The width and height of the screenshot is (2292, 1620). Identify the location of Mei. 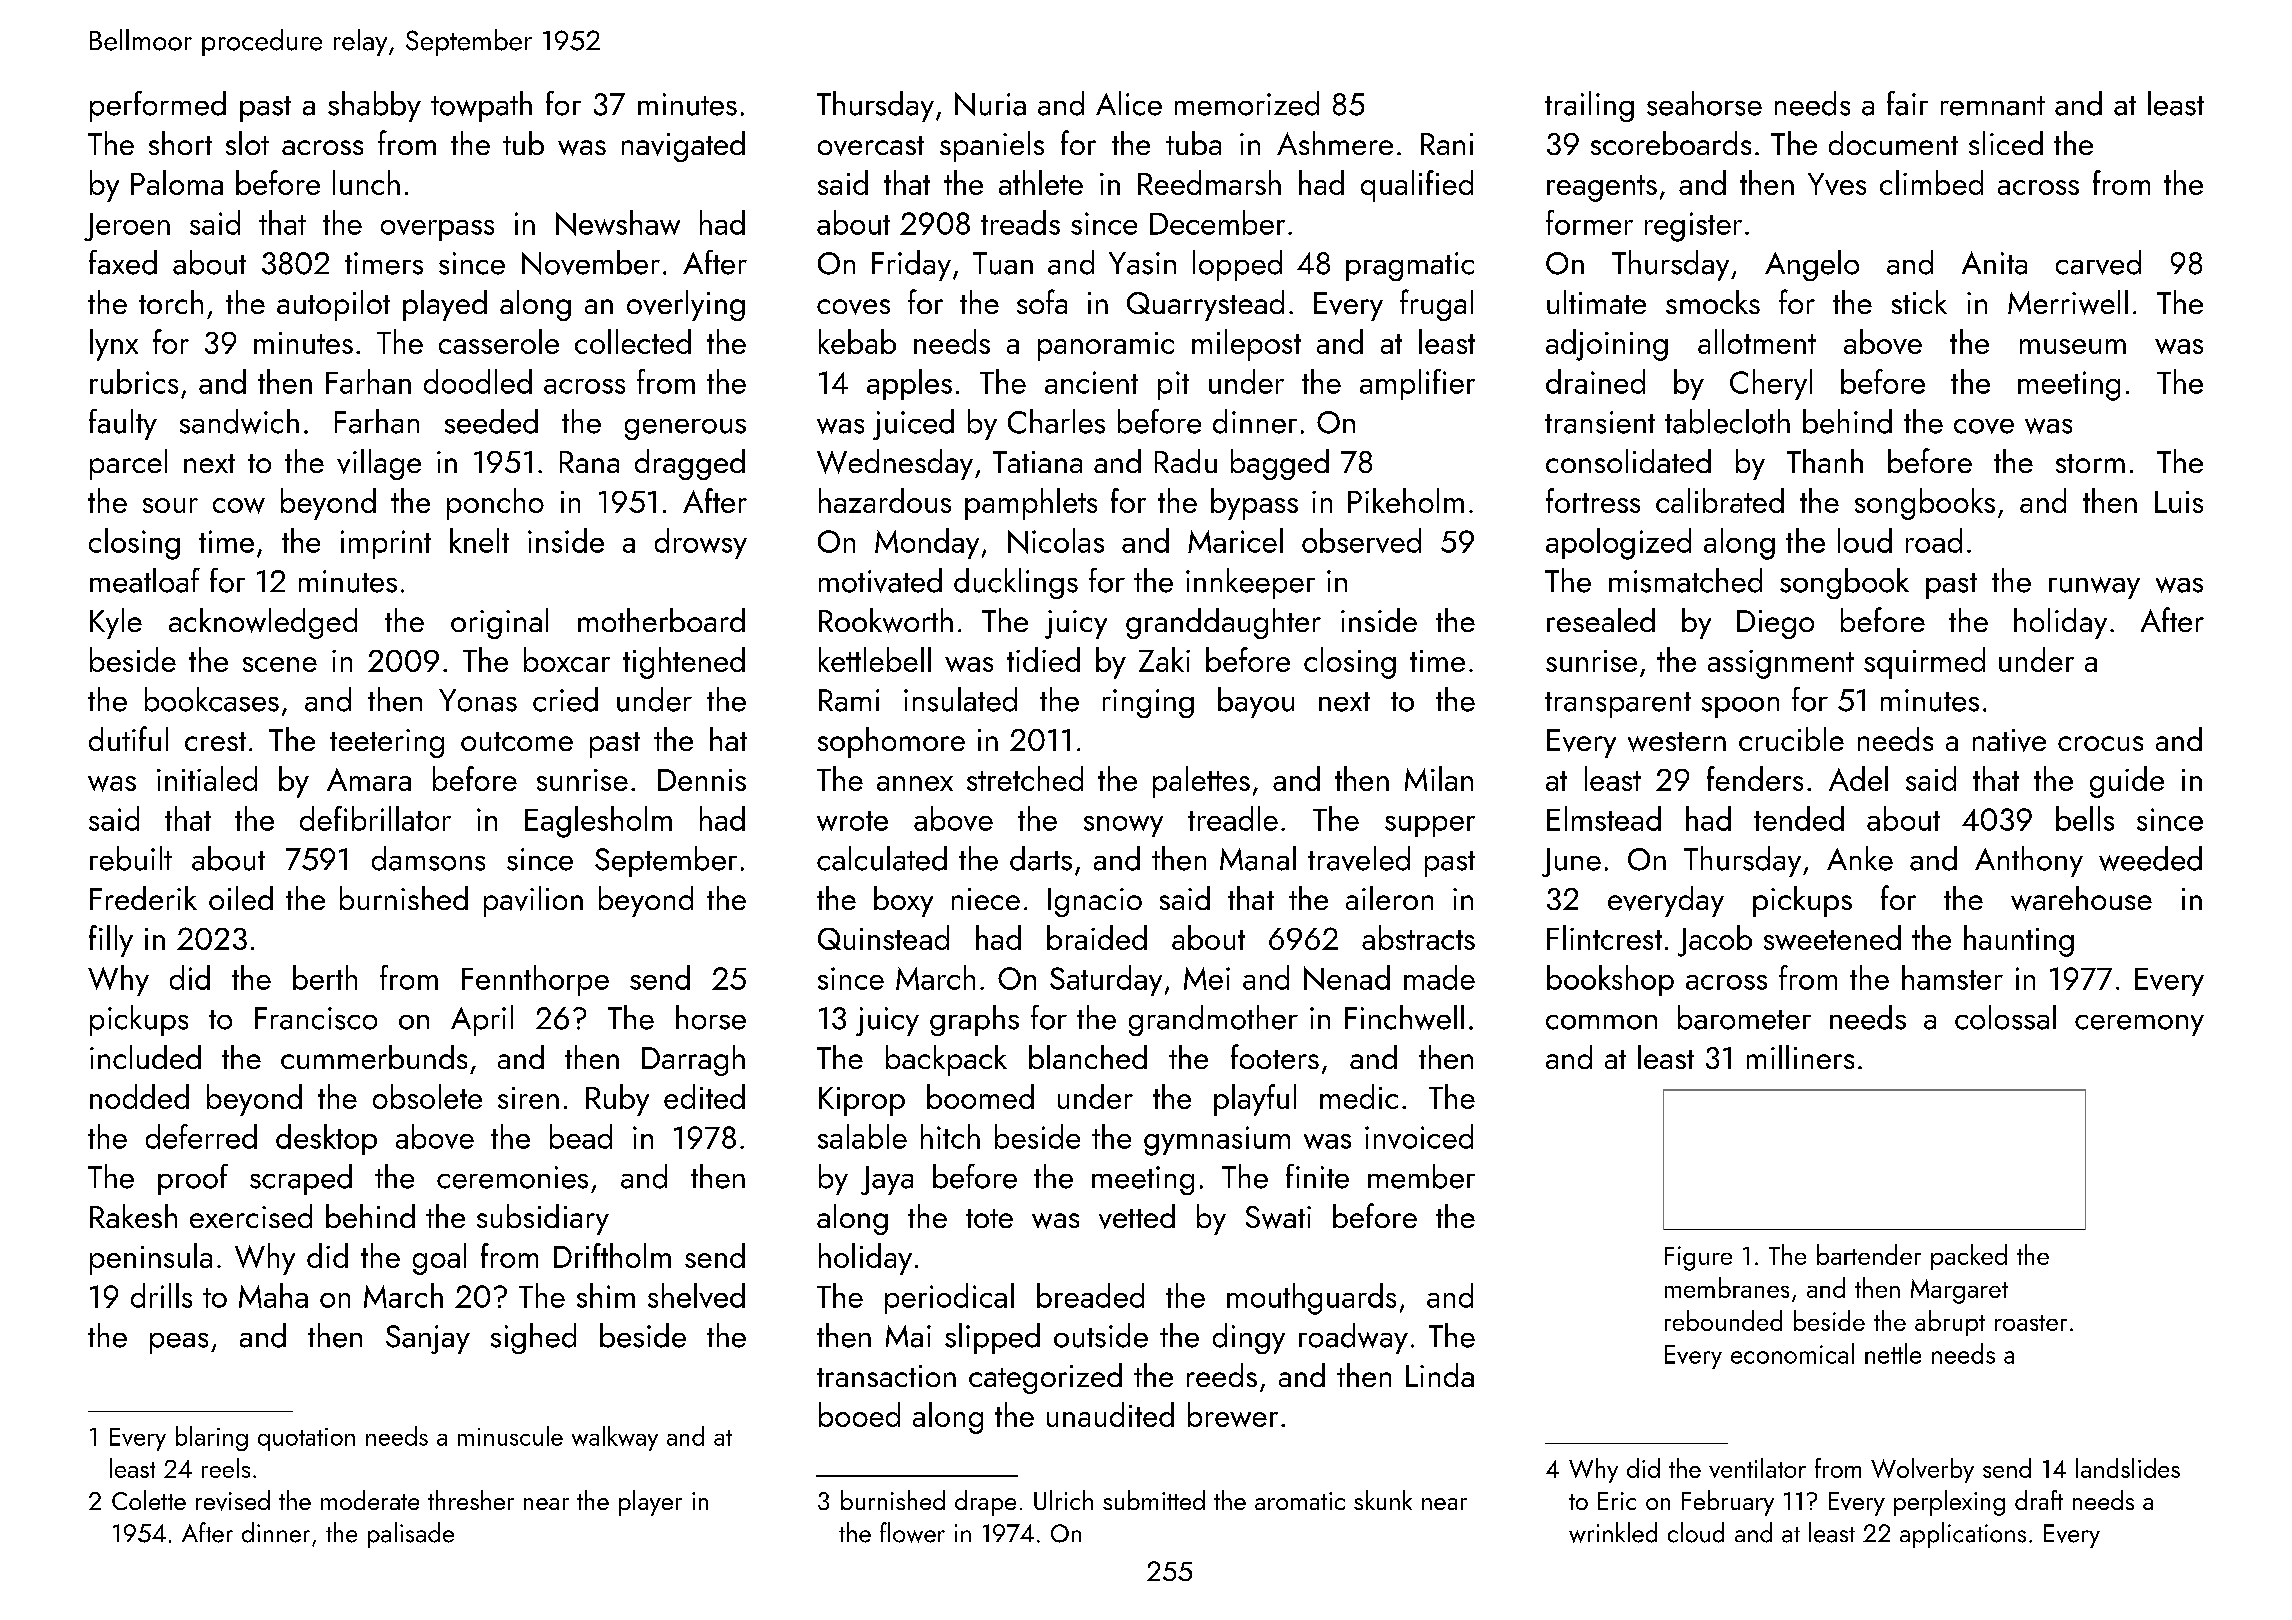
(1207, 978).
